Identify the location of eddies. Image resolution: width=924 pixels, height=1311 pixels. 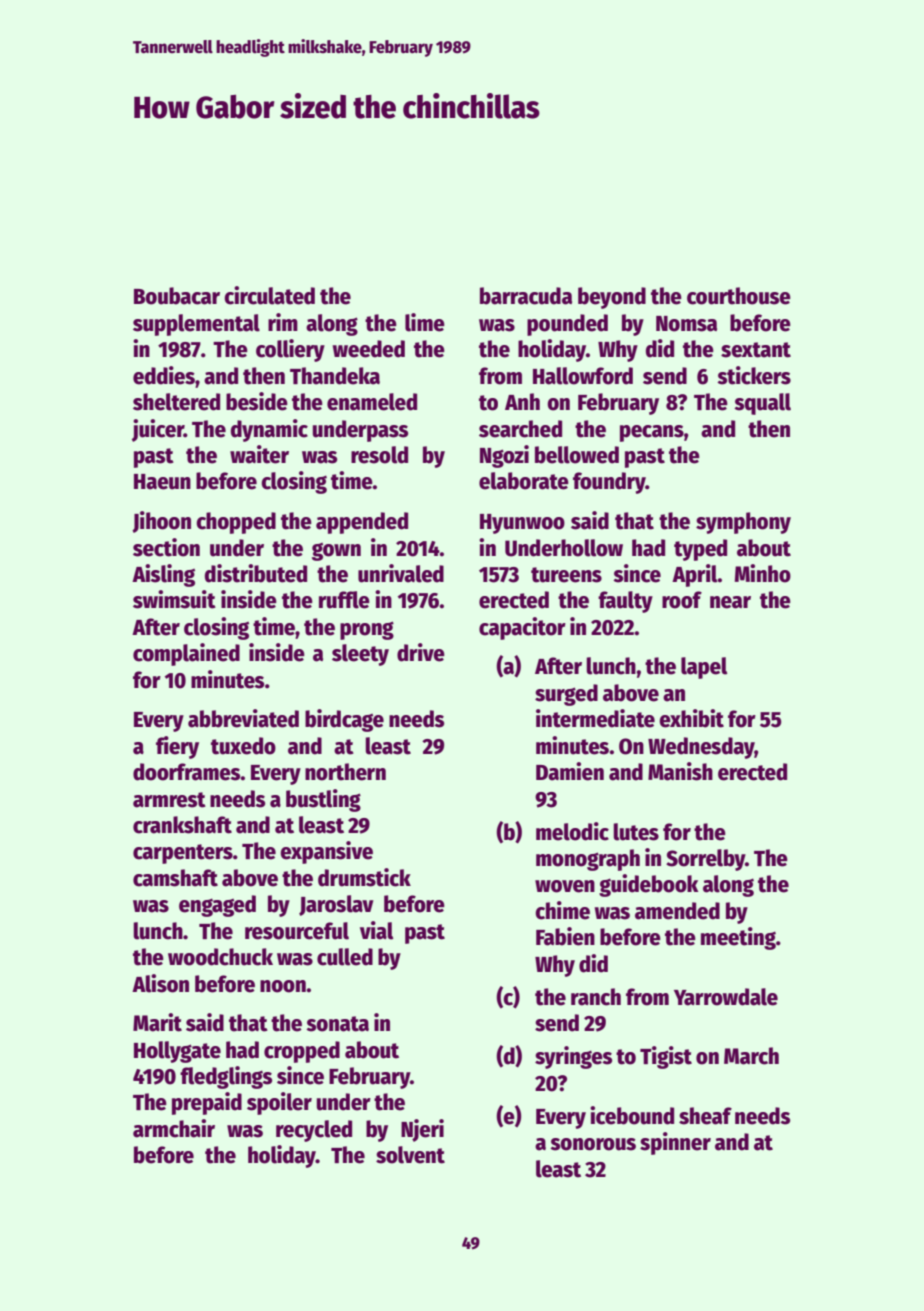
(164, 375).
